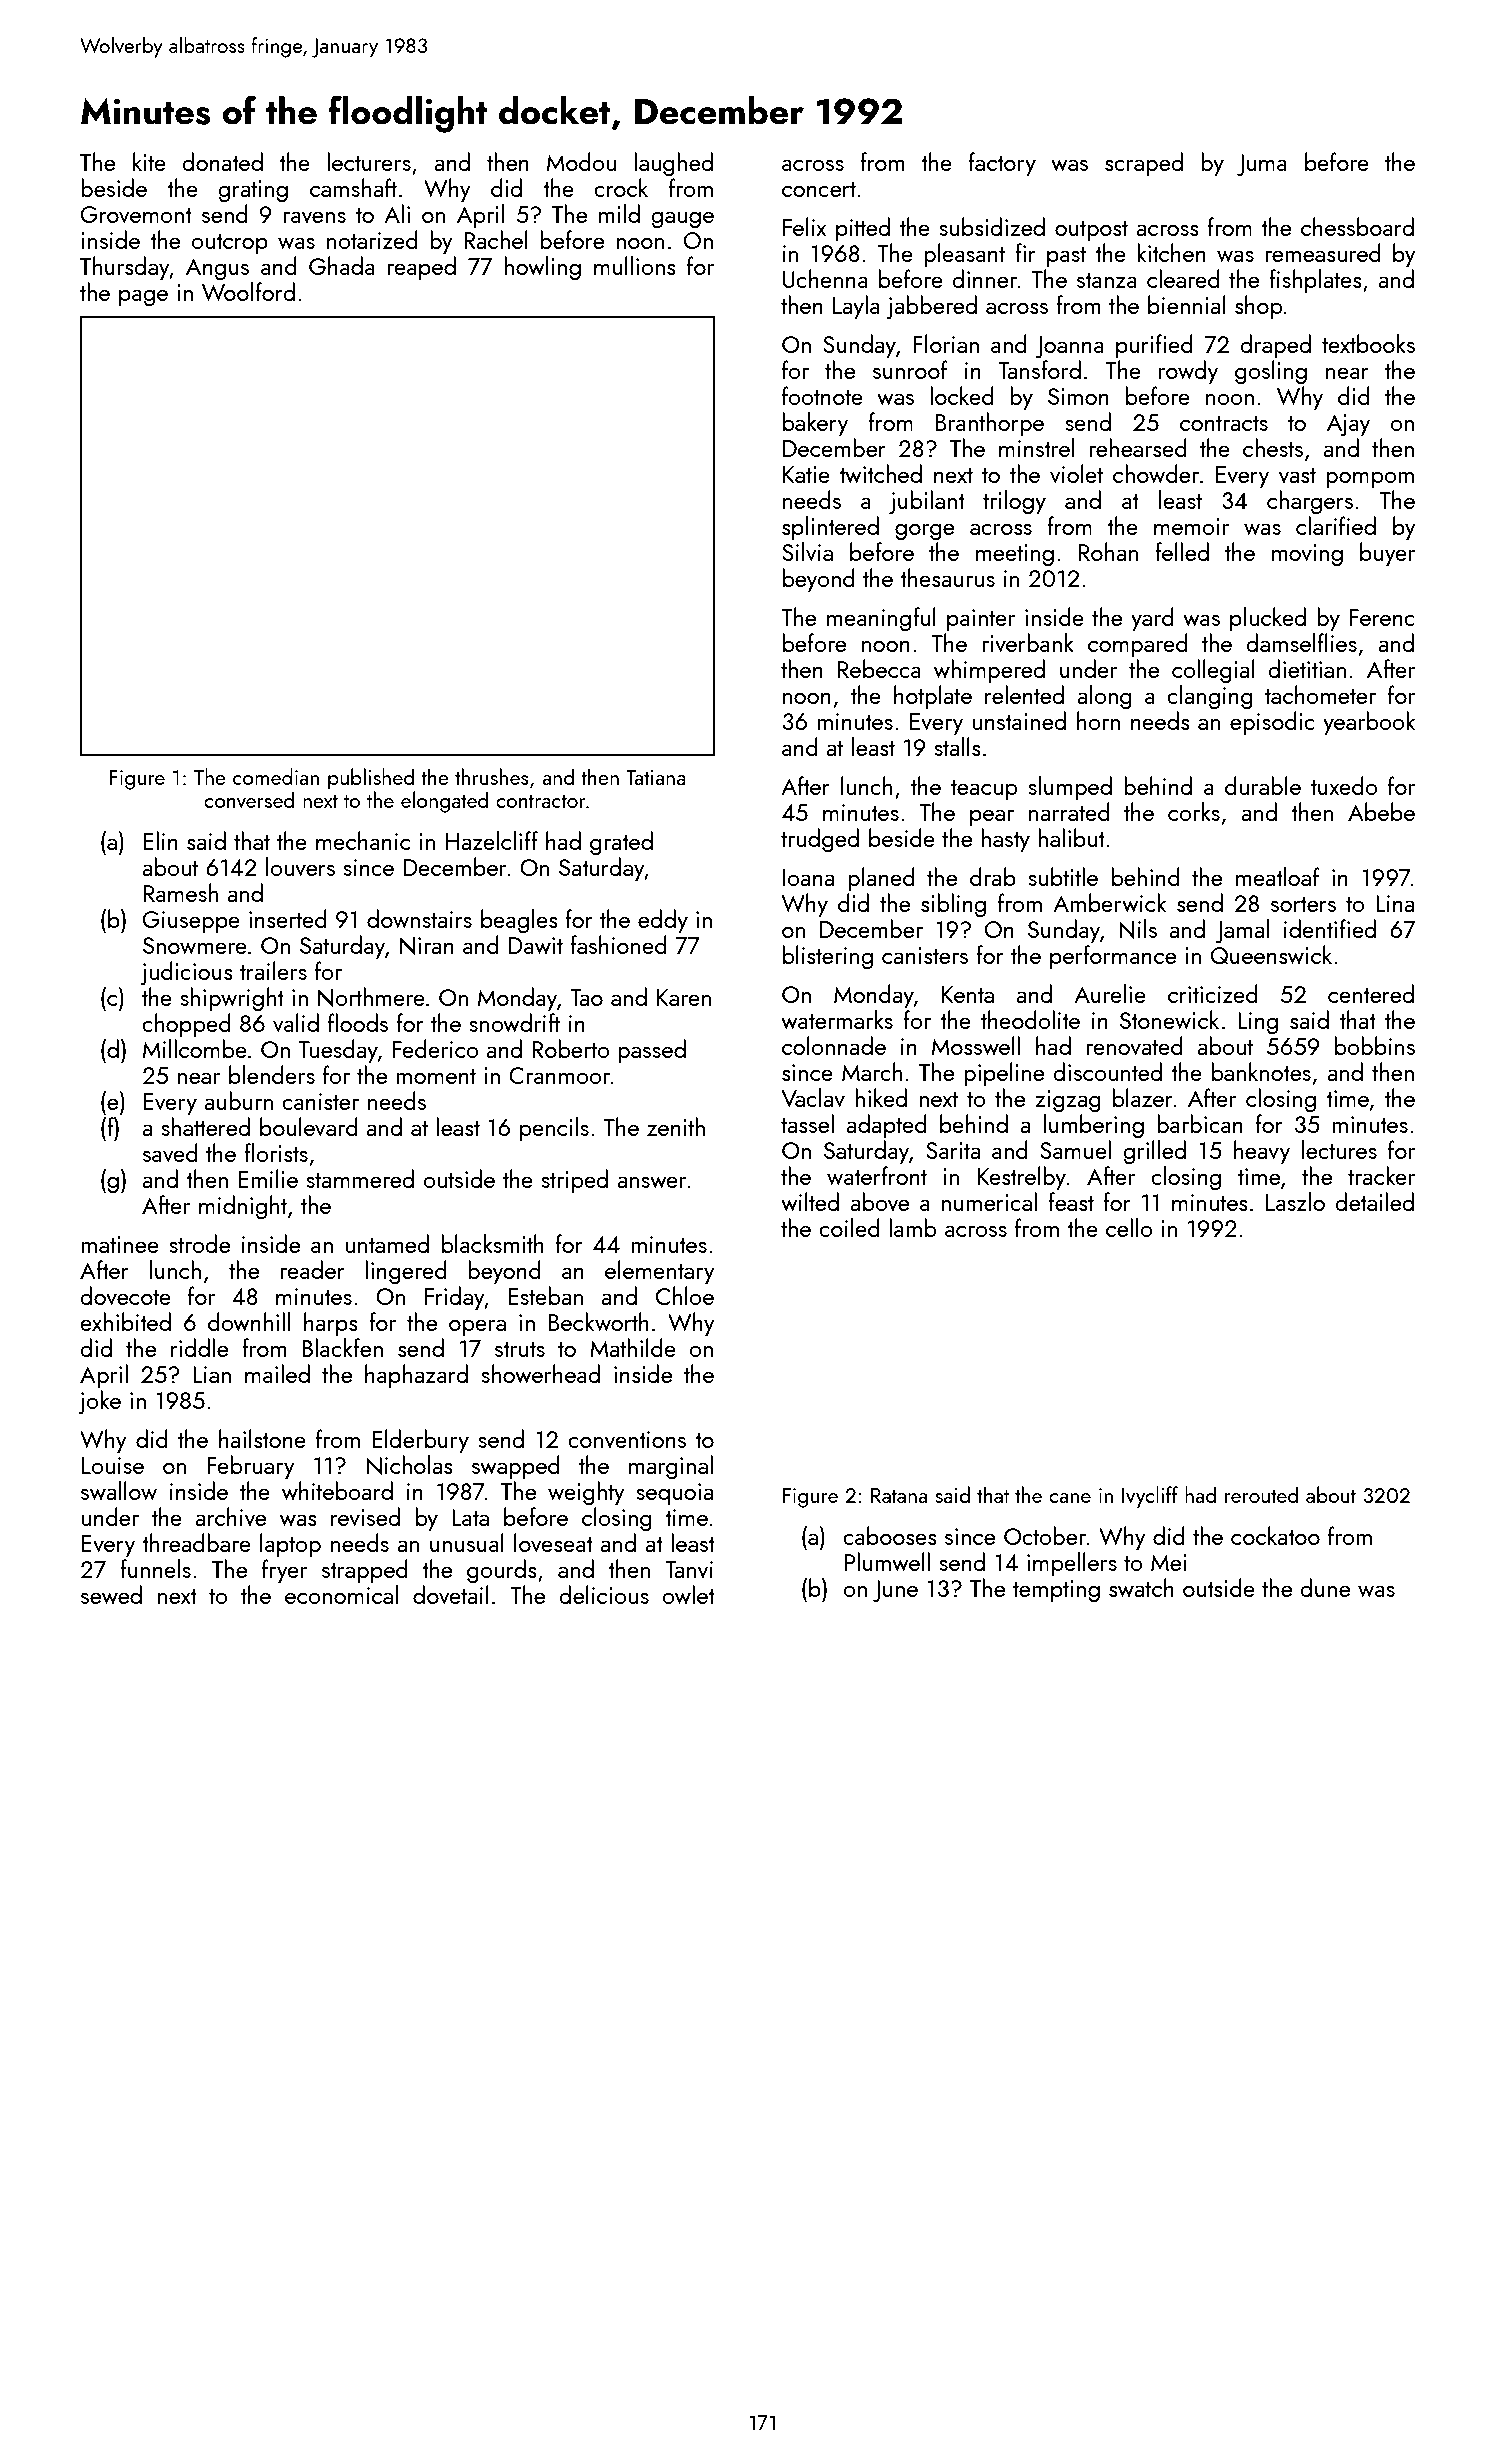 The width and height of the image is (1496, 2464). What do you see at coordinates (143, 298) in the image?
I see `page` at bounding box center [143, 298].
